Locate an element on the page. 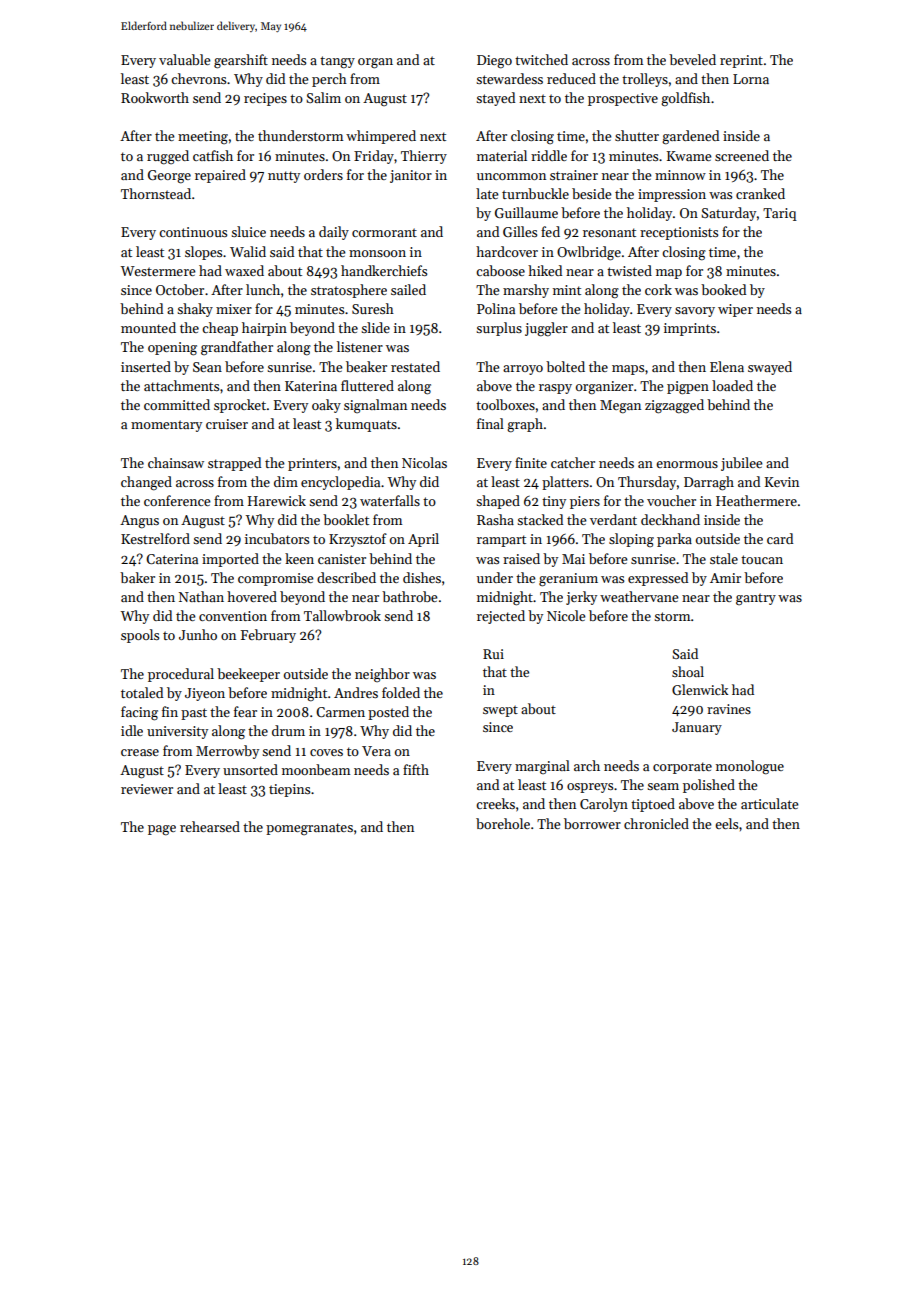  slide is located at coordinates (375, 327).
